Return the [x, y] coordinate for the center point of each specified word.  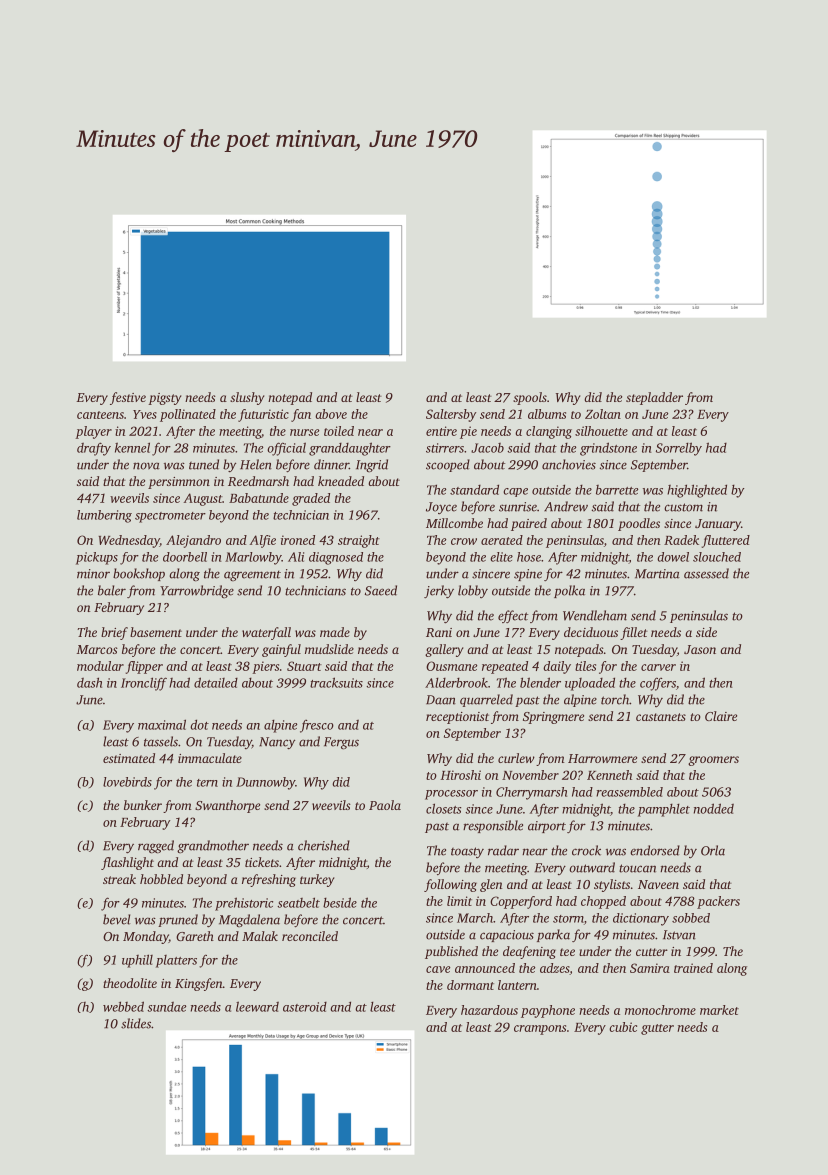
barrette [617, 490]
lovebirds [127, 782]
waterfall [266, 633]
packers [718, 902]
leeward [257, 1006]
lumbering [104, 516]
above [331, 414]
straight [359, 541]
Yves [145, 414]
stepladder [654, 398]
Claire [721, 716]
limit [459, 901]
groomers [713, 761]
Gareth [195, 936]
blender [540, 682]
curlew [516, 758]
